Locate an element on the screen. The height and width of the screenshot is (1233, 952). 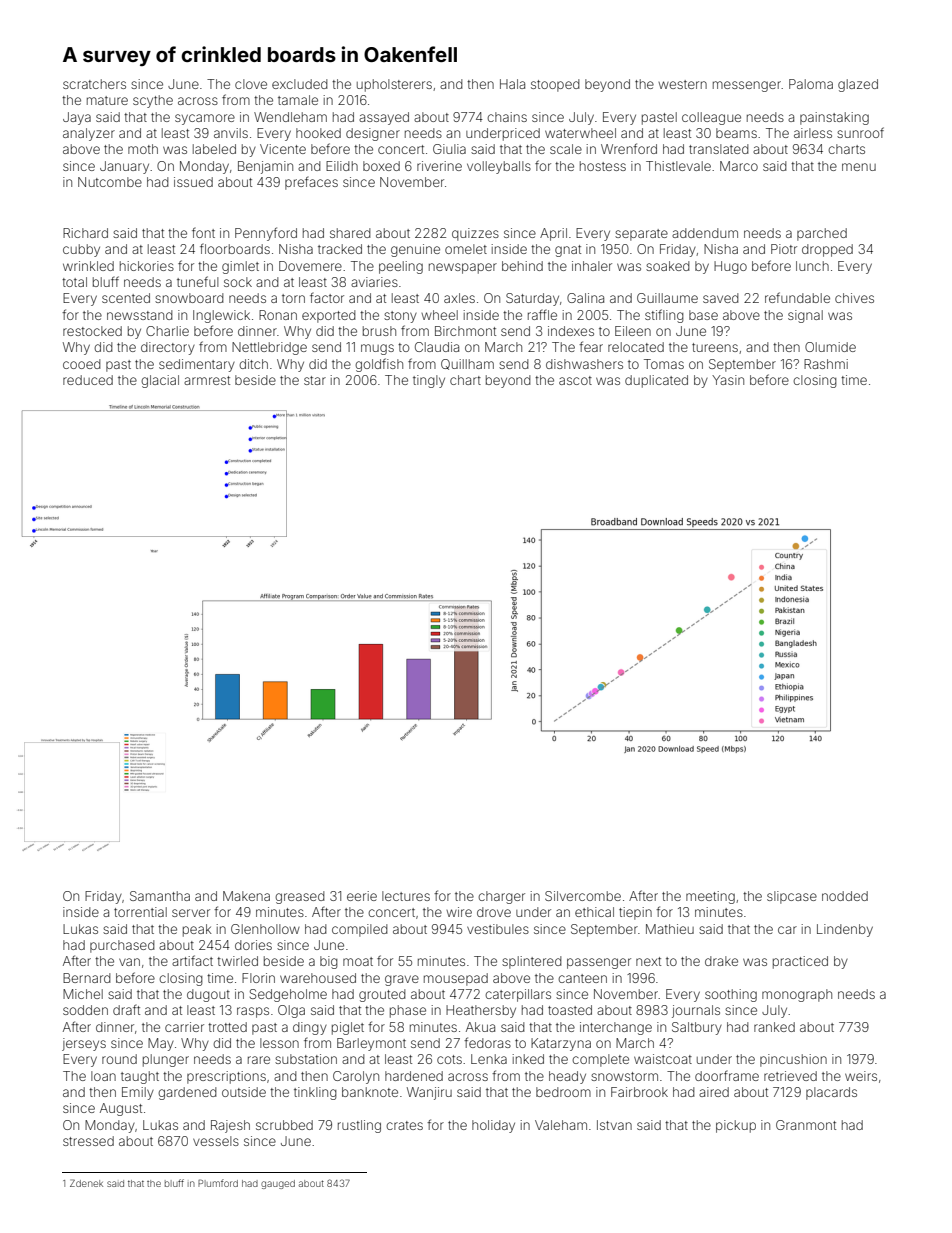
gauged is located at coordinates (278, 1184).
